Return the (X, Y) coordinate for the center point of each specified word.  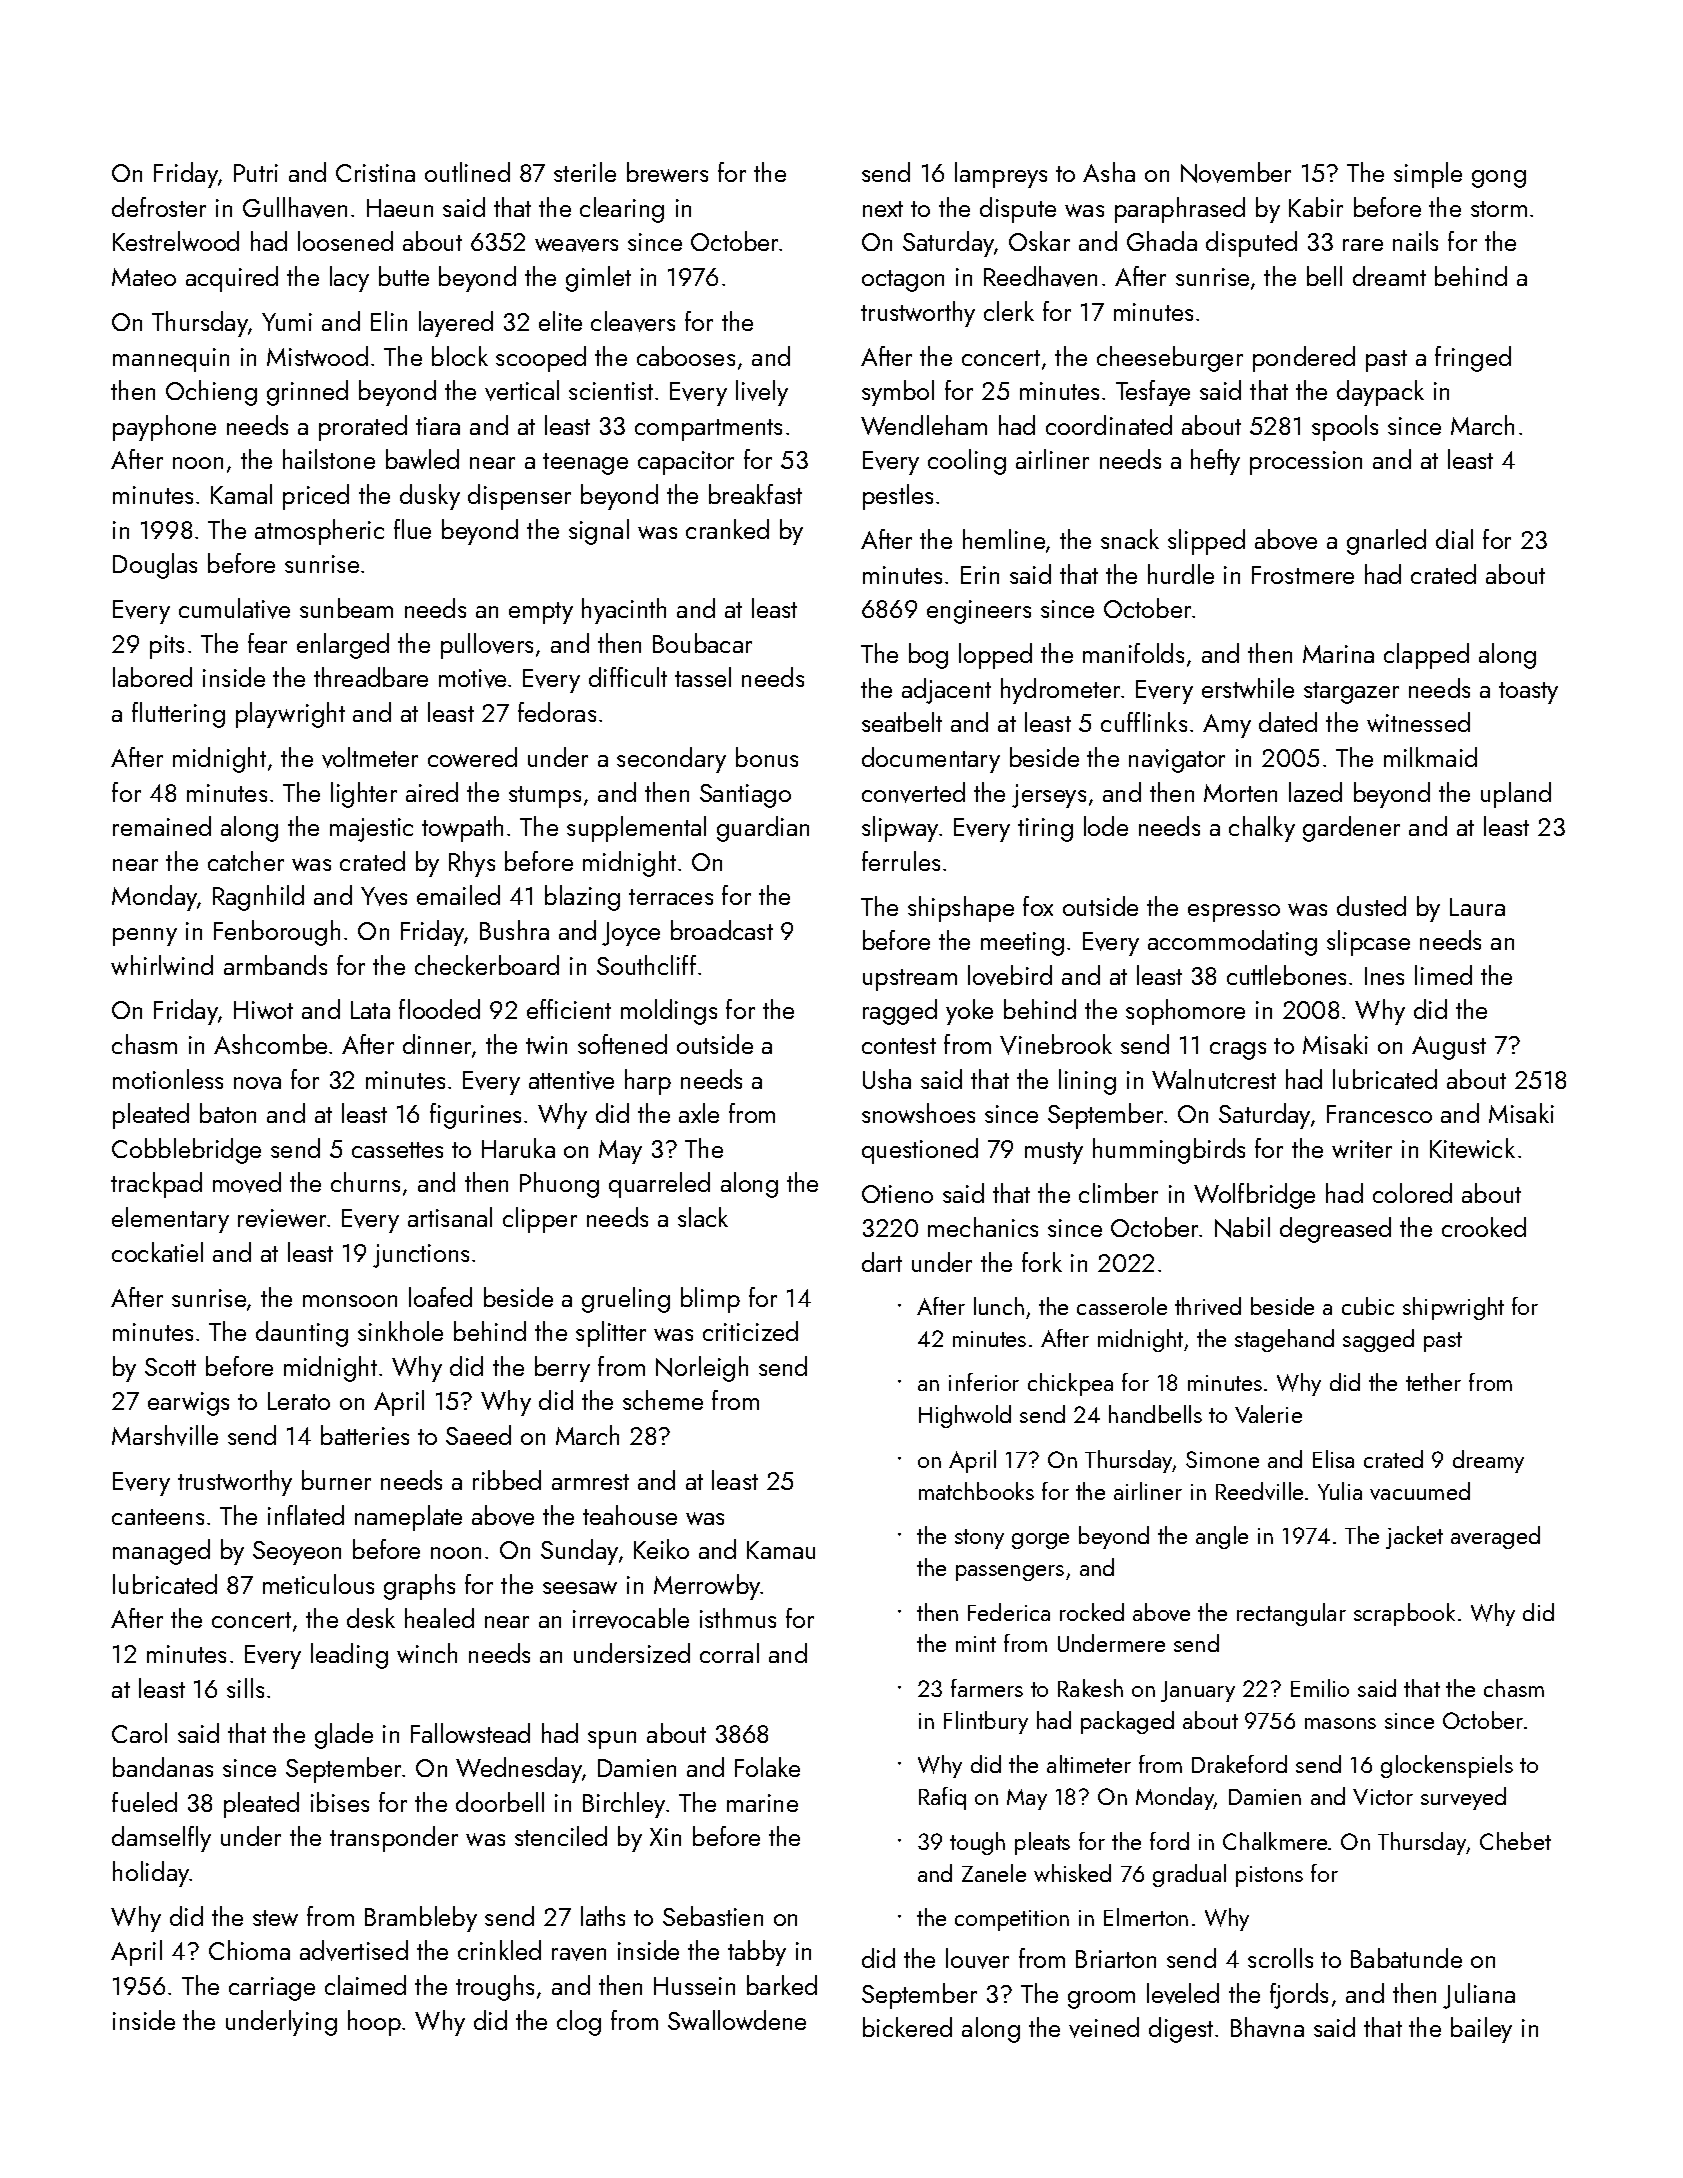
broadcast (722, 930)
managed (161, 1552)
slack (703, 1217)
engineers (979, 612)
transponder (394, 1839)
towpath (462, 829)
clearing (622, 210)
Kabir (1316, 207)
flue (412, 529)
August (1449, 1048)
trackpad (156, 1185)
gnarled (1386, 542)
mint (976, 1644)
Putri (256, 173)
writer (1362, 1149)
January (1198, 1691)
